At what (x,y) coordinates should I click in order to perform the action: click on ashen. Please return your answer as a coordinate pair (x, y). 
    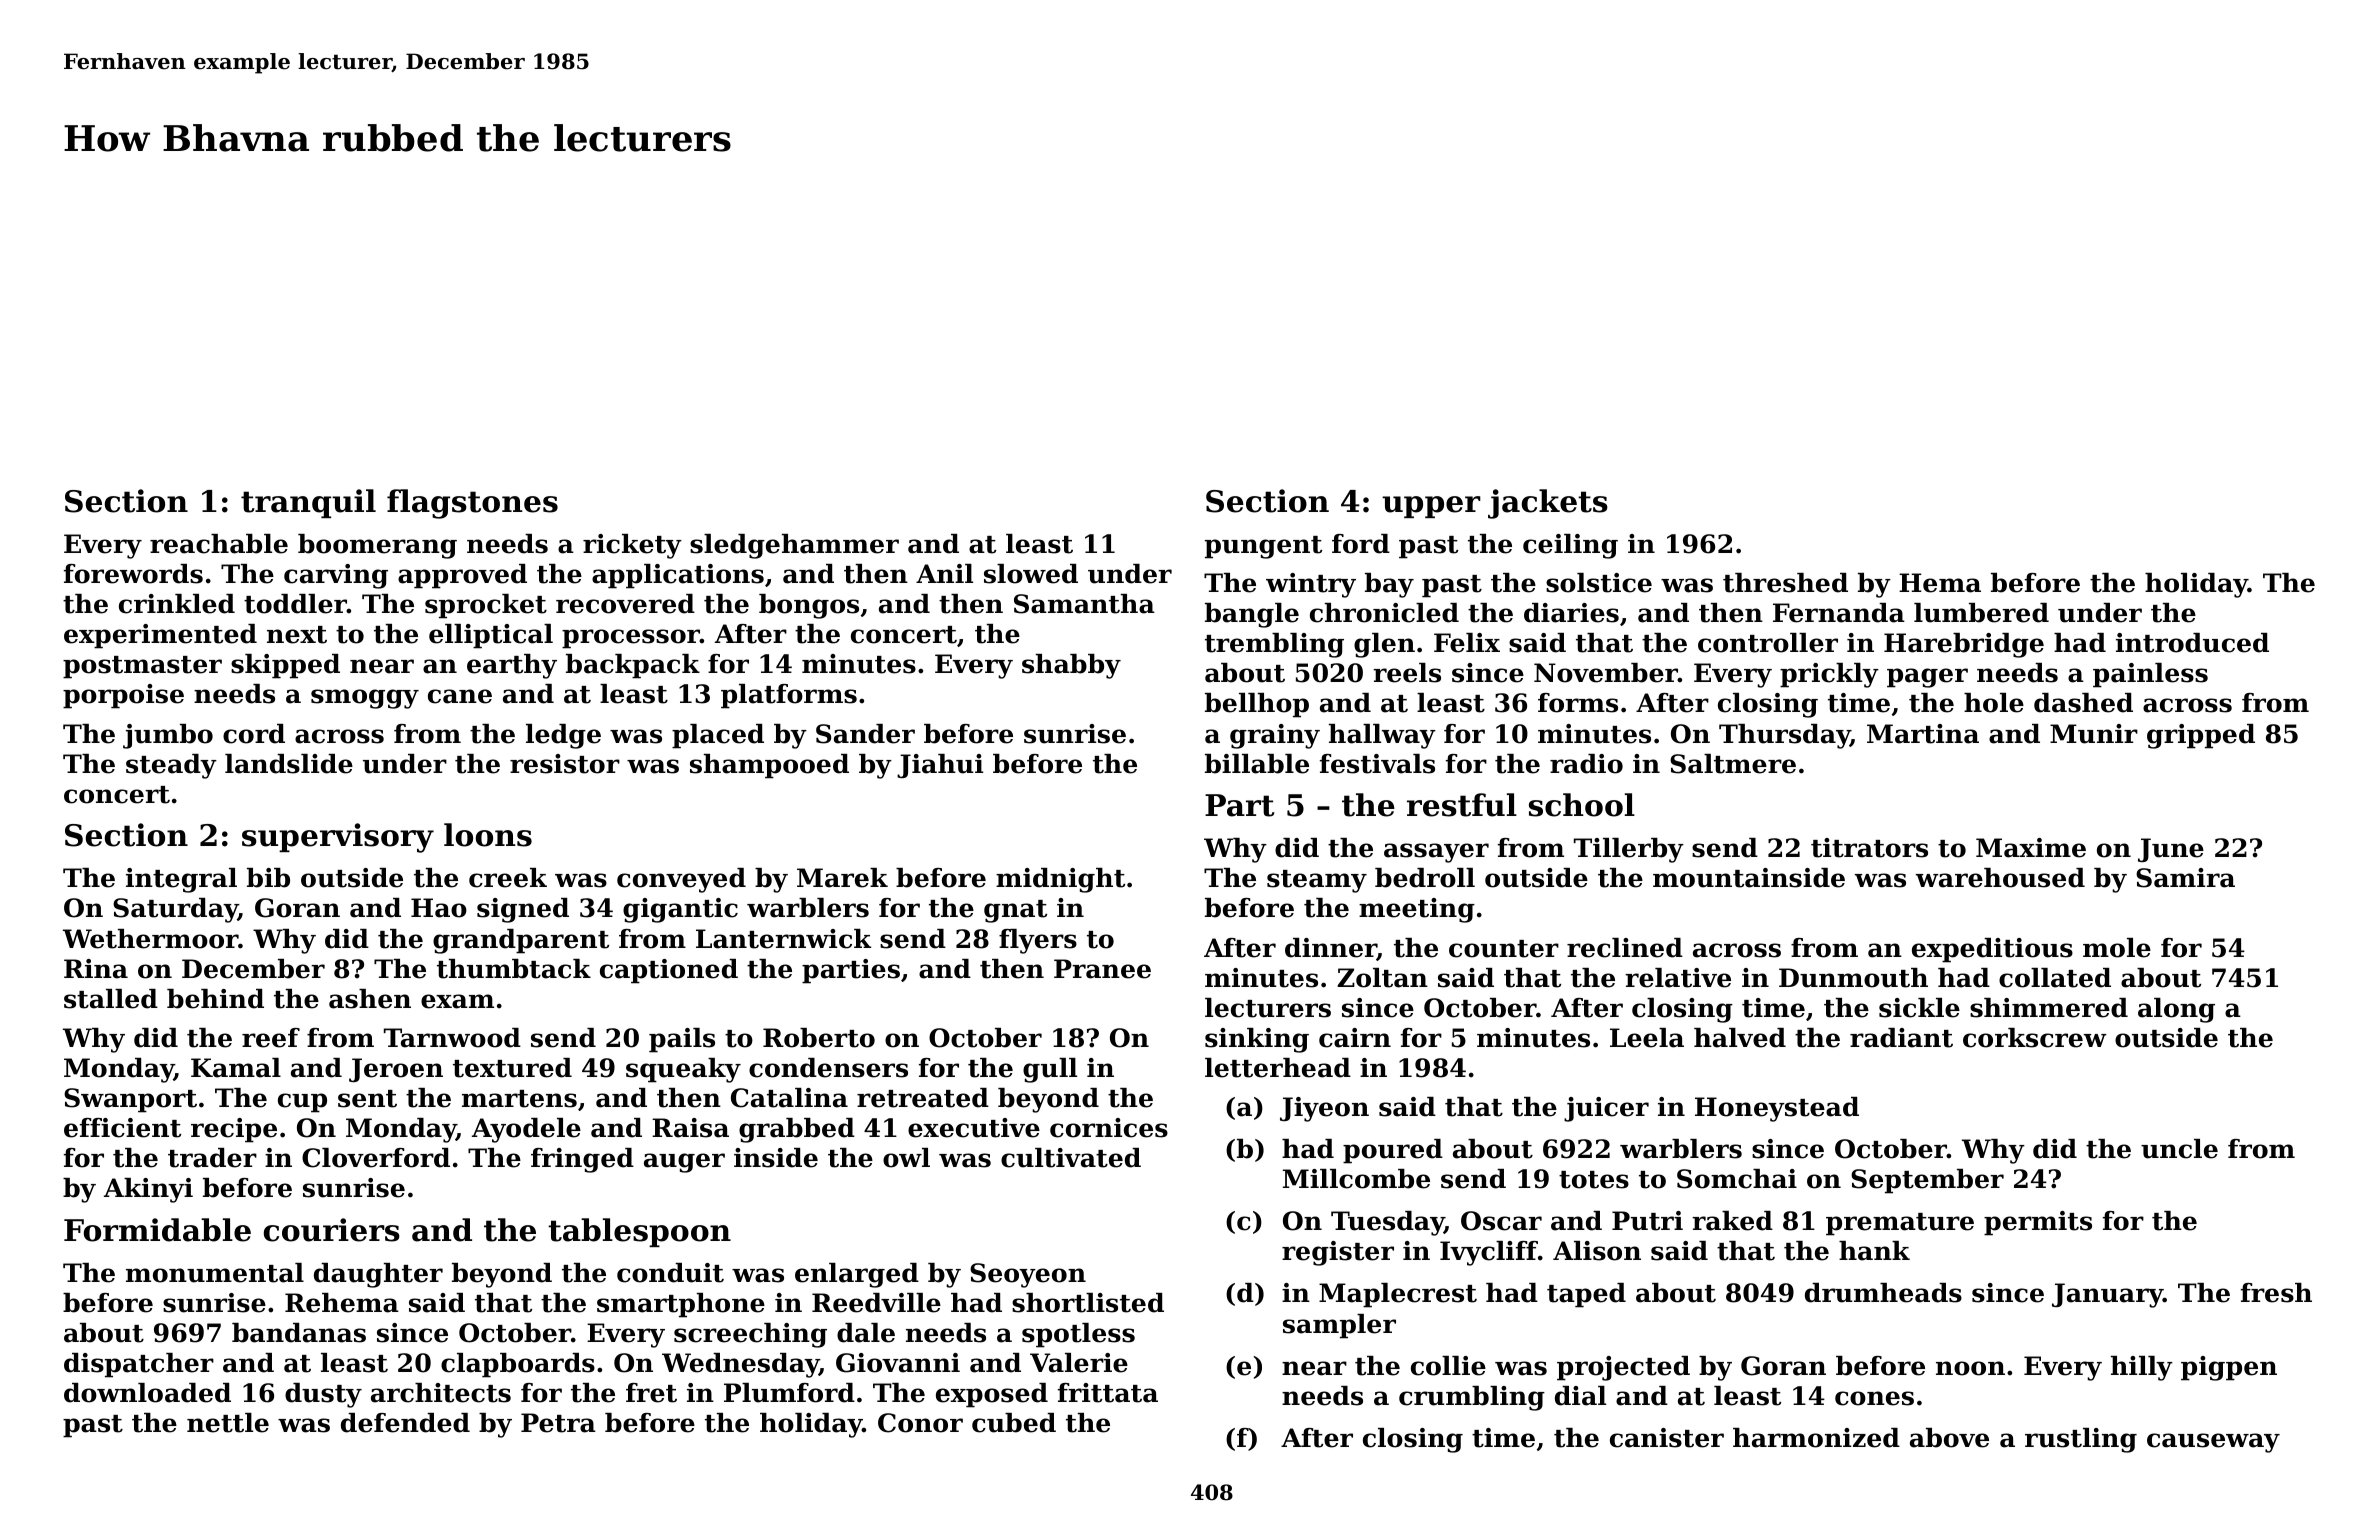
    Looking at the image, I should click on (370, 999).
